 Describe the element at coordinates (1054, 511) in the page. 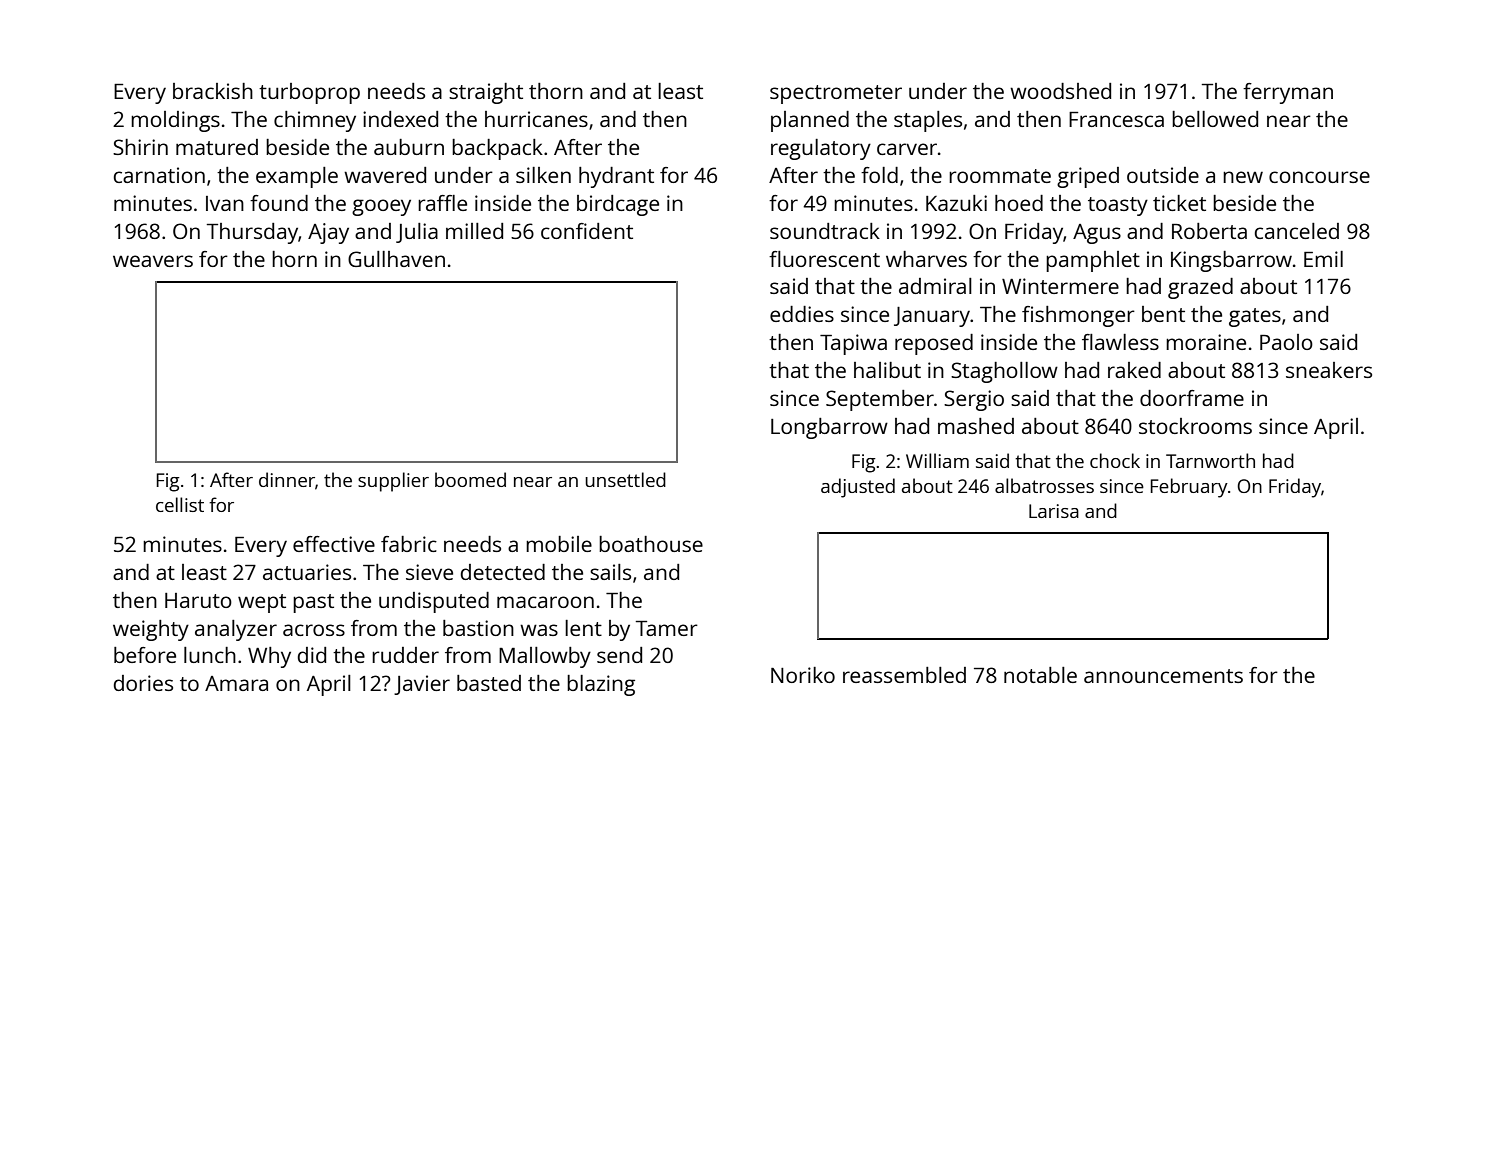

I see `Larisa` at that location.
